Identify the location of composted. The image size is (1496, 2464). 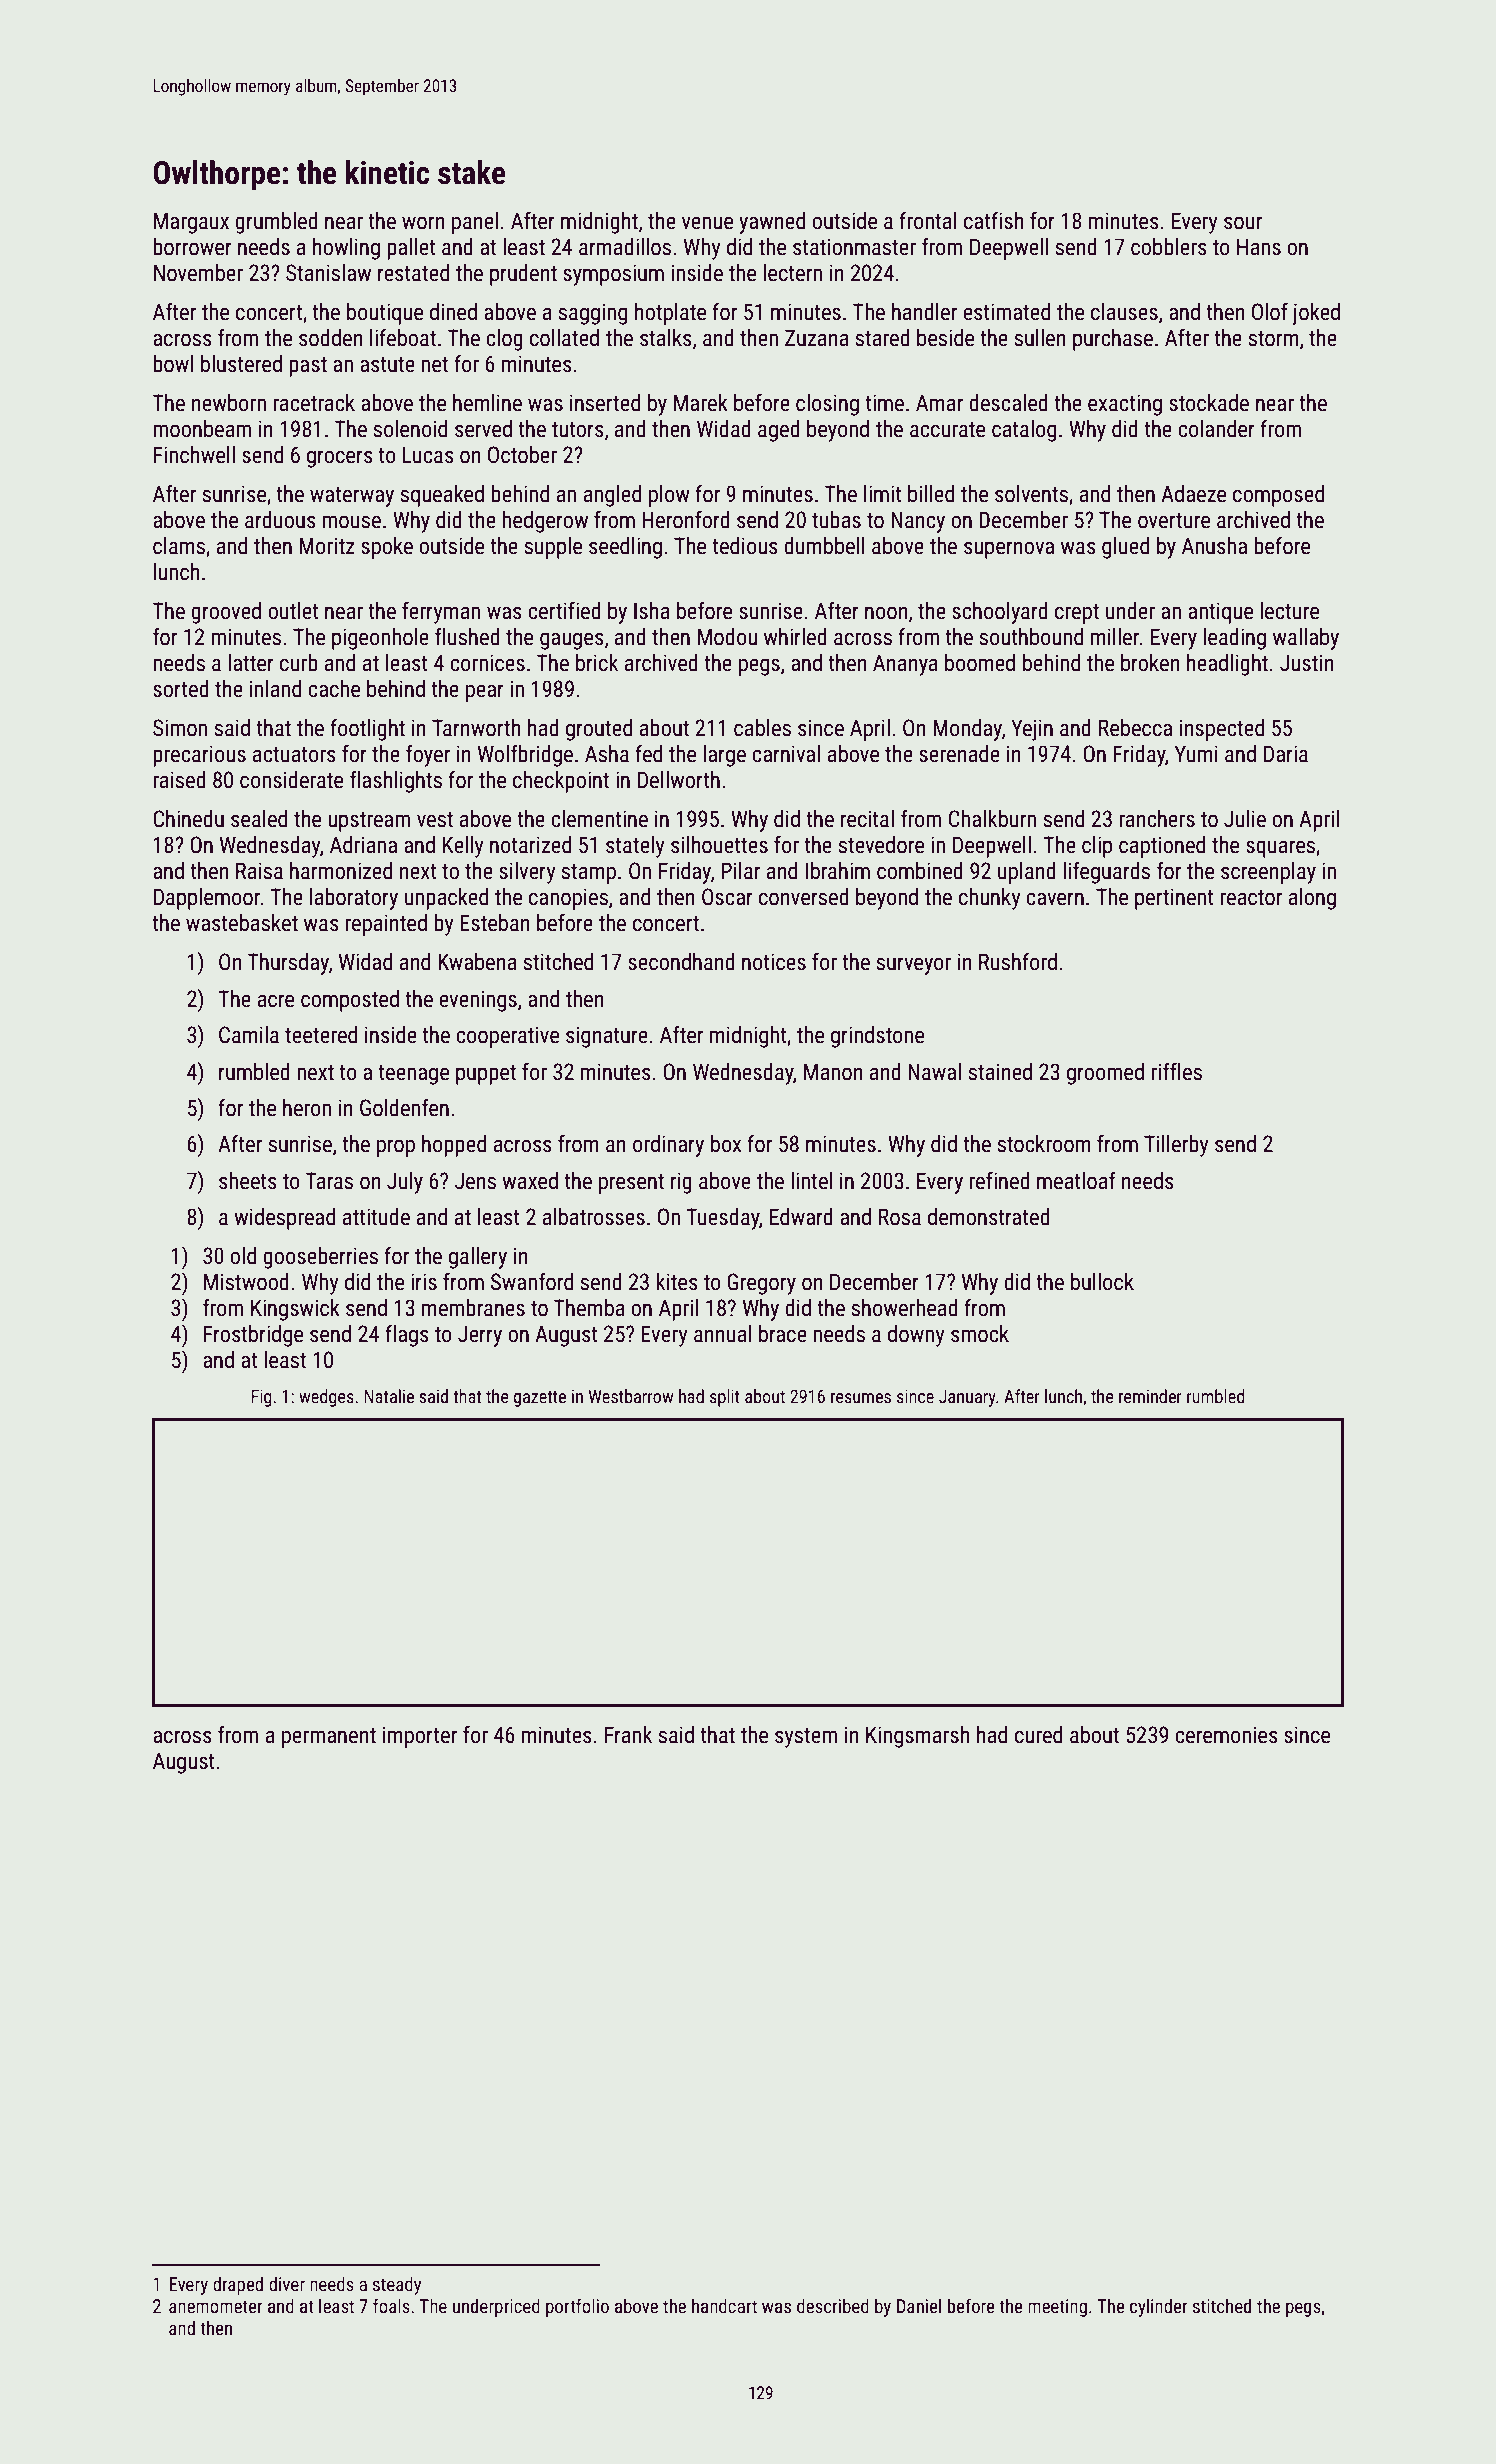
(350, 1001).
